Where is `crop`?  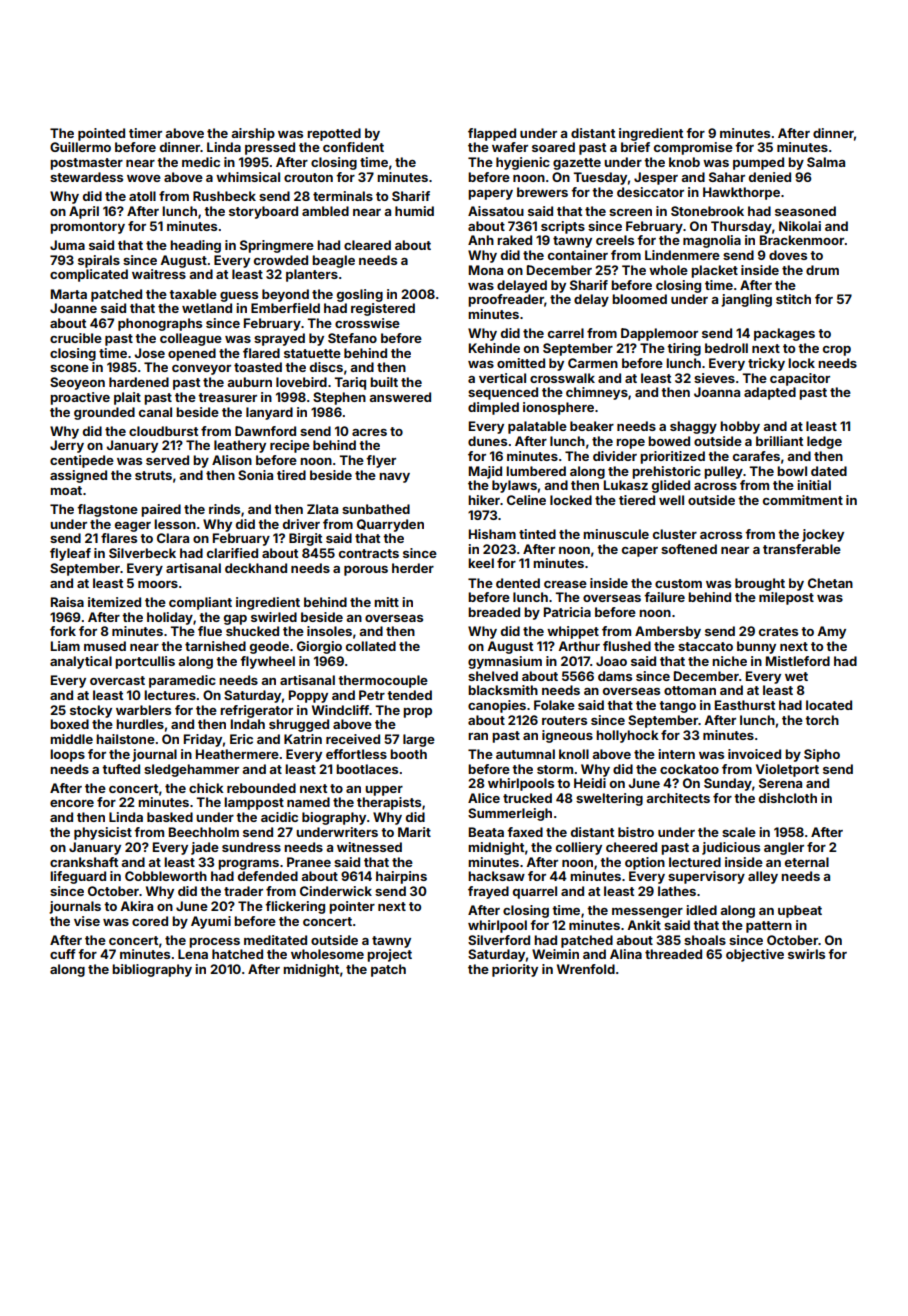
crop is located at coordinates (837, 351).
